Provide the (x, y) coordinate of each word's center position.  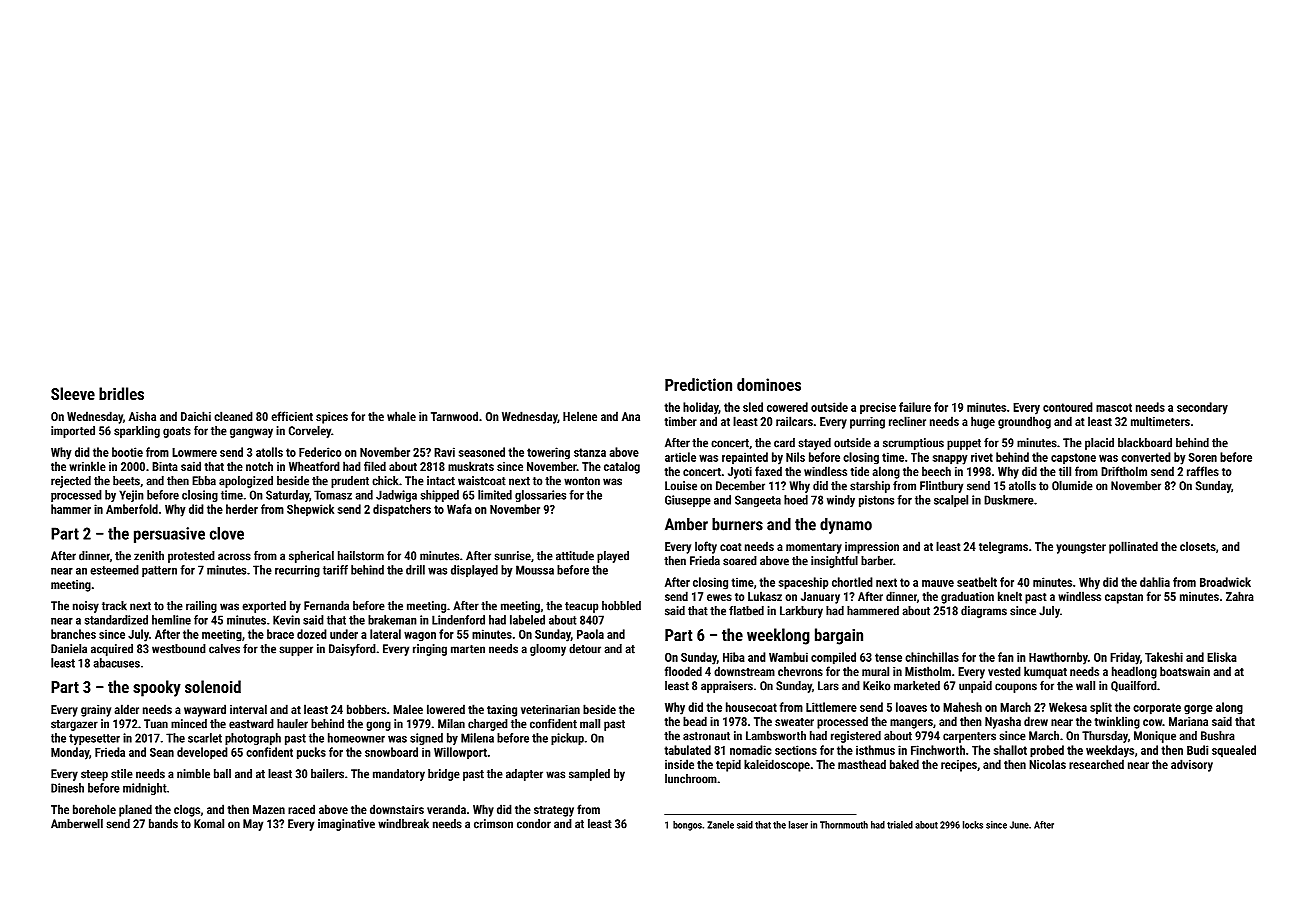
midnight (145, 789)
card (784, 443)
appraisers (727, 687)
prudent (350, 482)
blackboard (1145, 443)
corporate (1157, 709)
